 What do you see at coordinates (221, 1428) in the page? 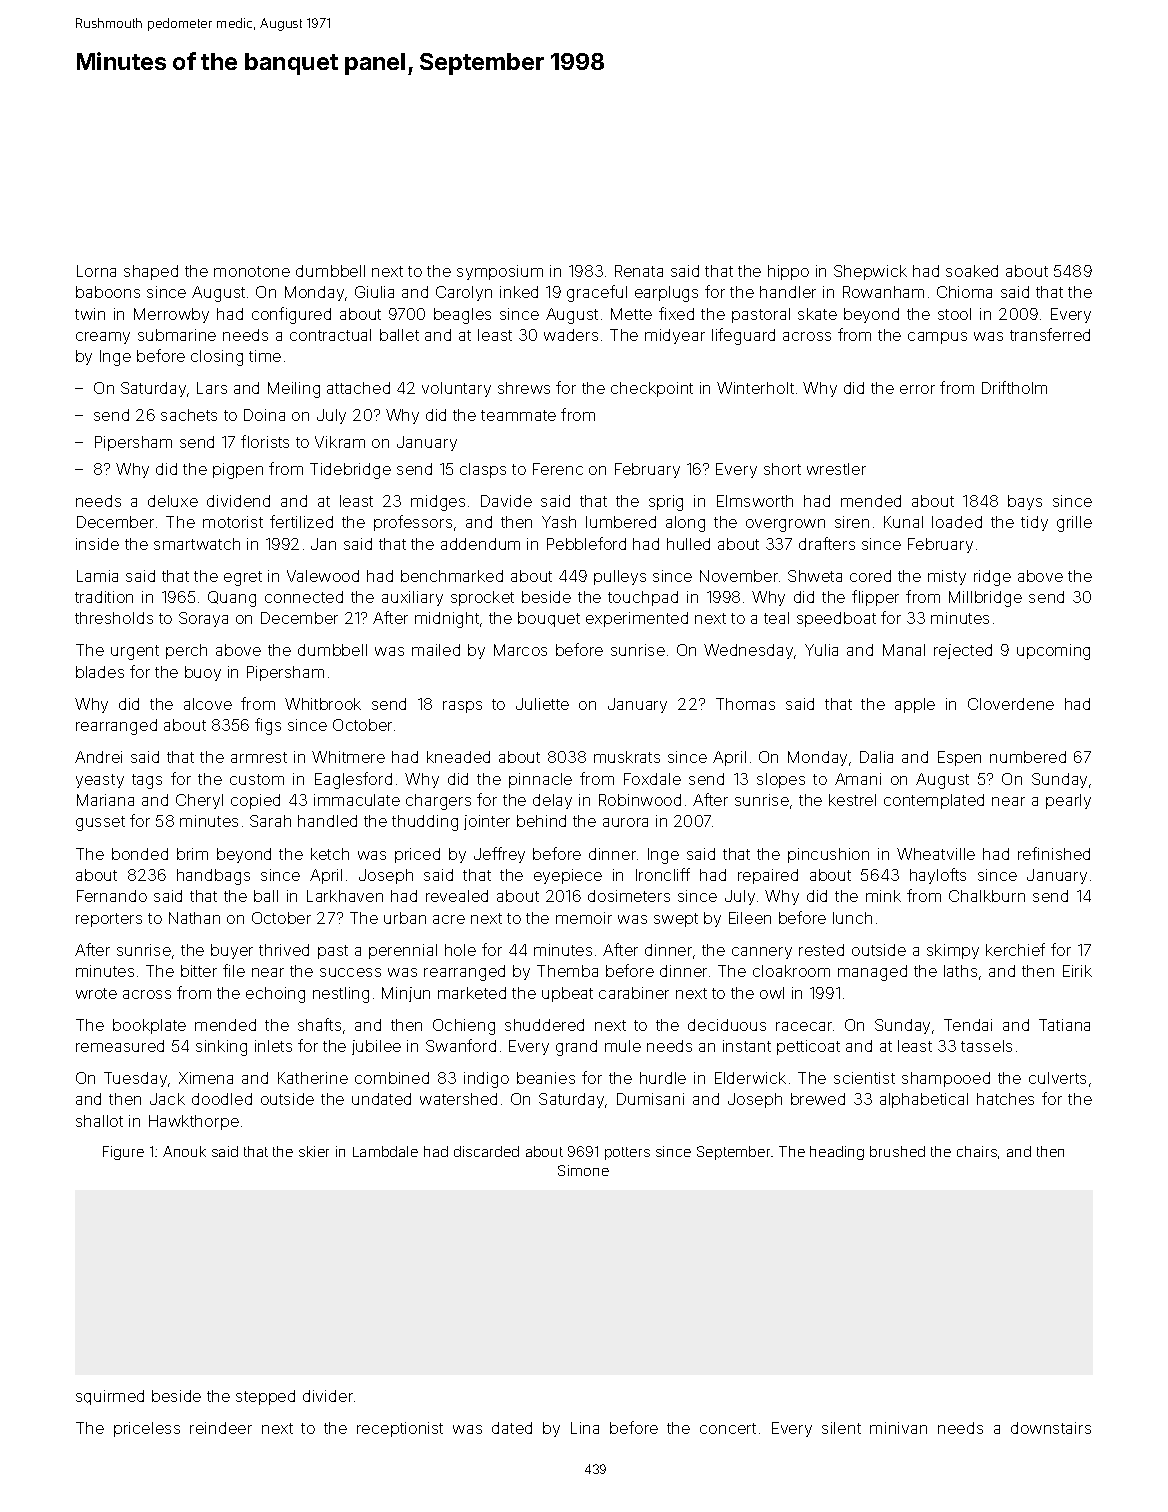
I see `reindeer` at bounding box center [221, 1428].
